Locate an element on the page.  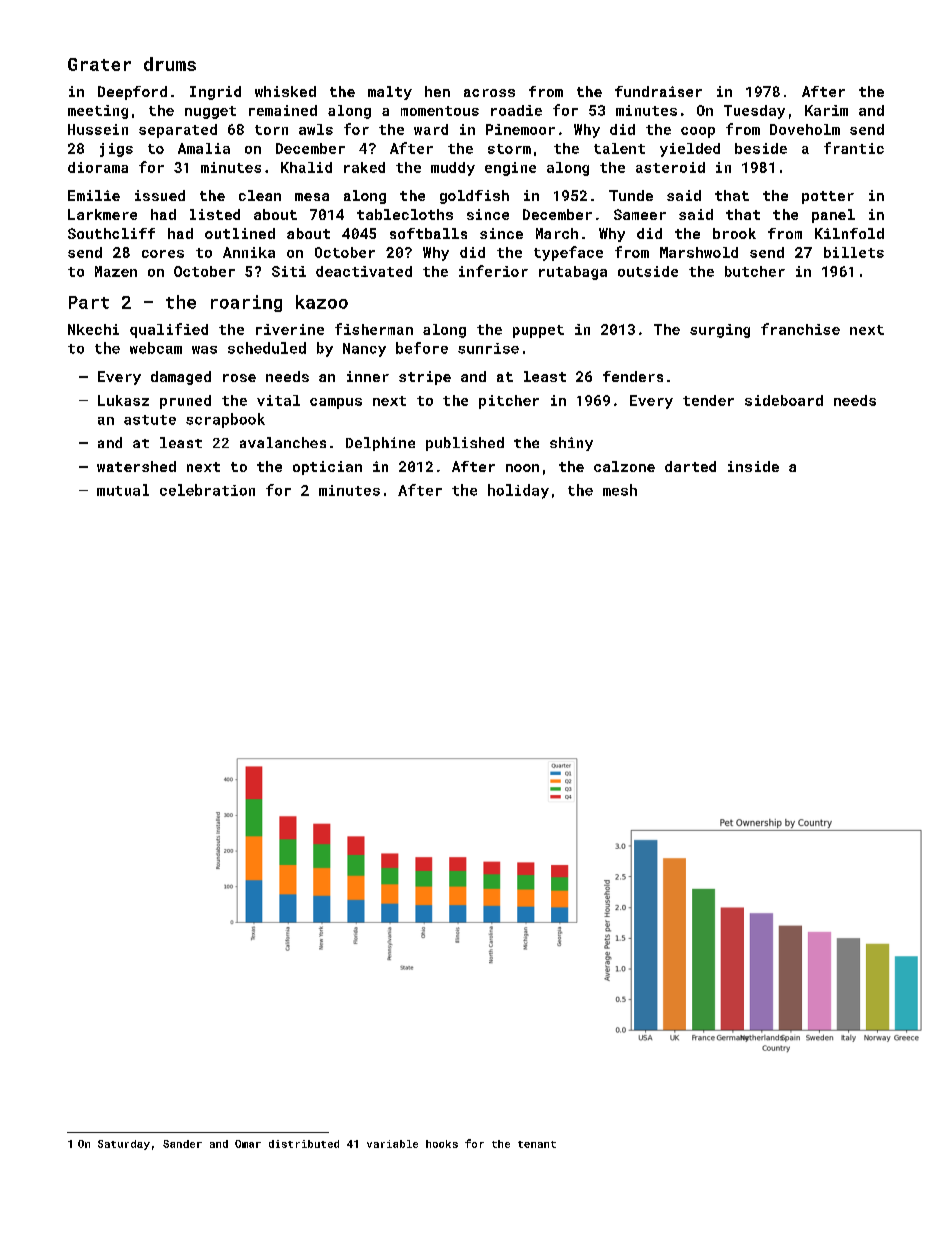
Sander is located at coordinates (182, 1144).
